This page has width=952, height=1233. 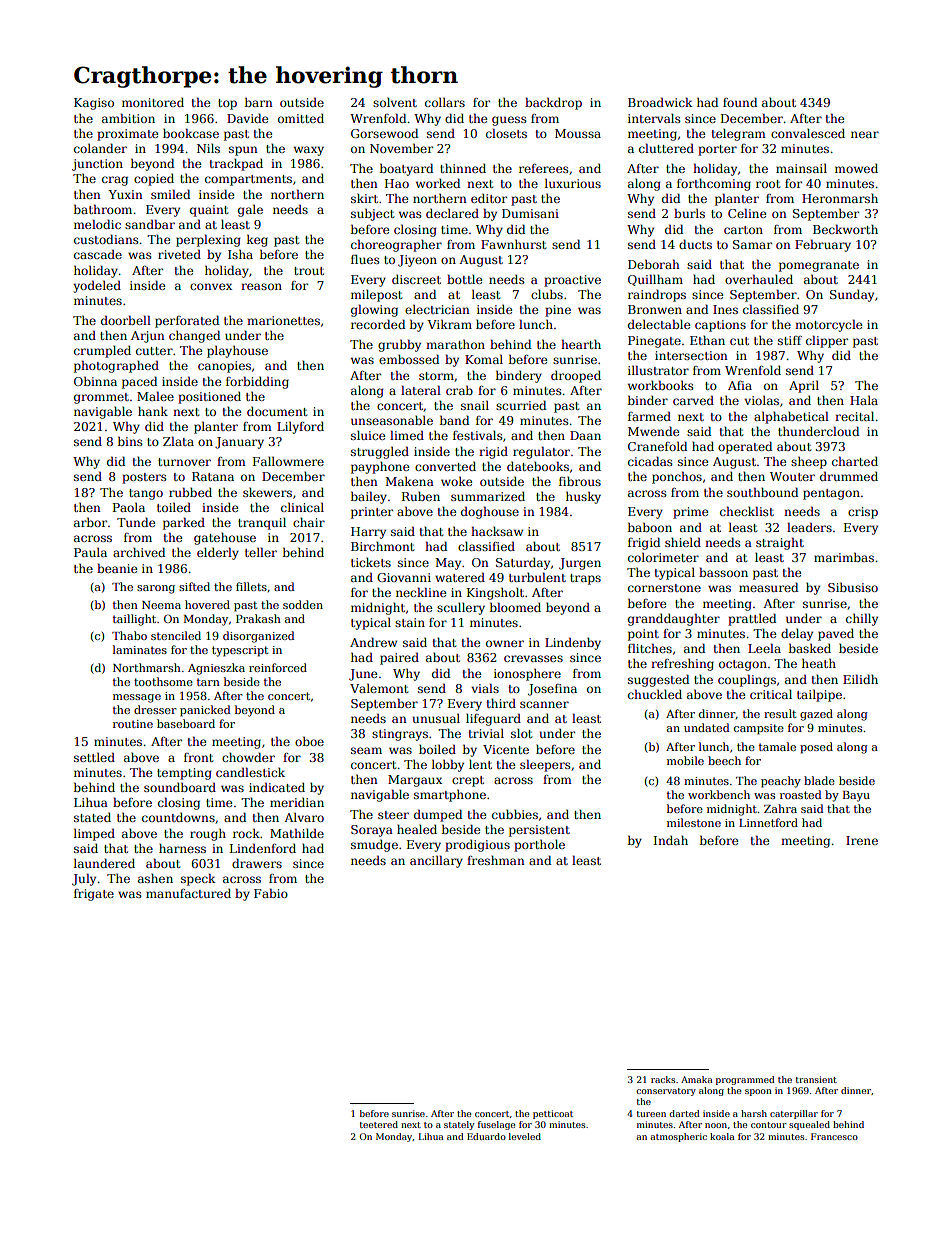 What do you see at coordinates (459, 1125) in the page?
I see `stately` at bounding box center [459, 1125].
